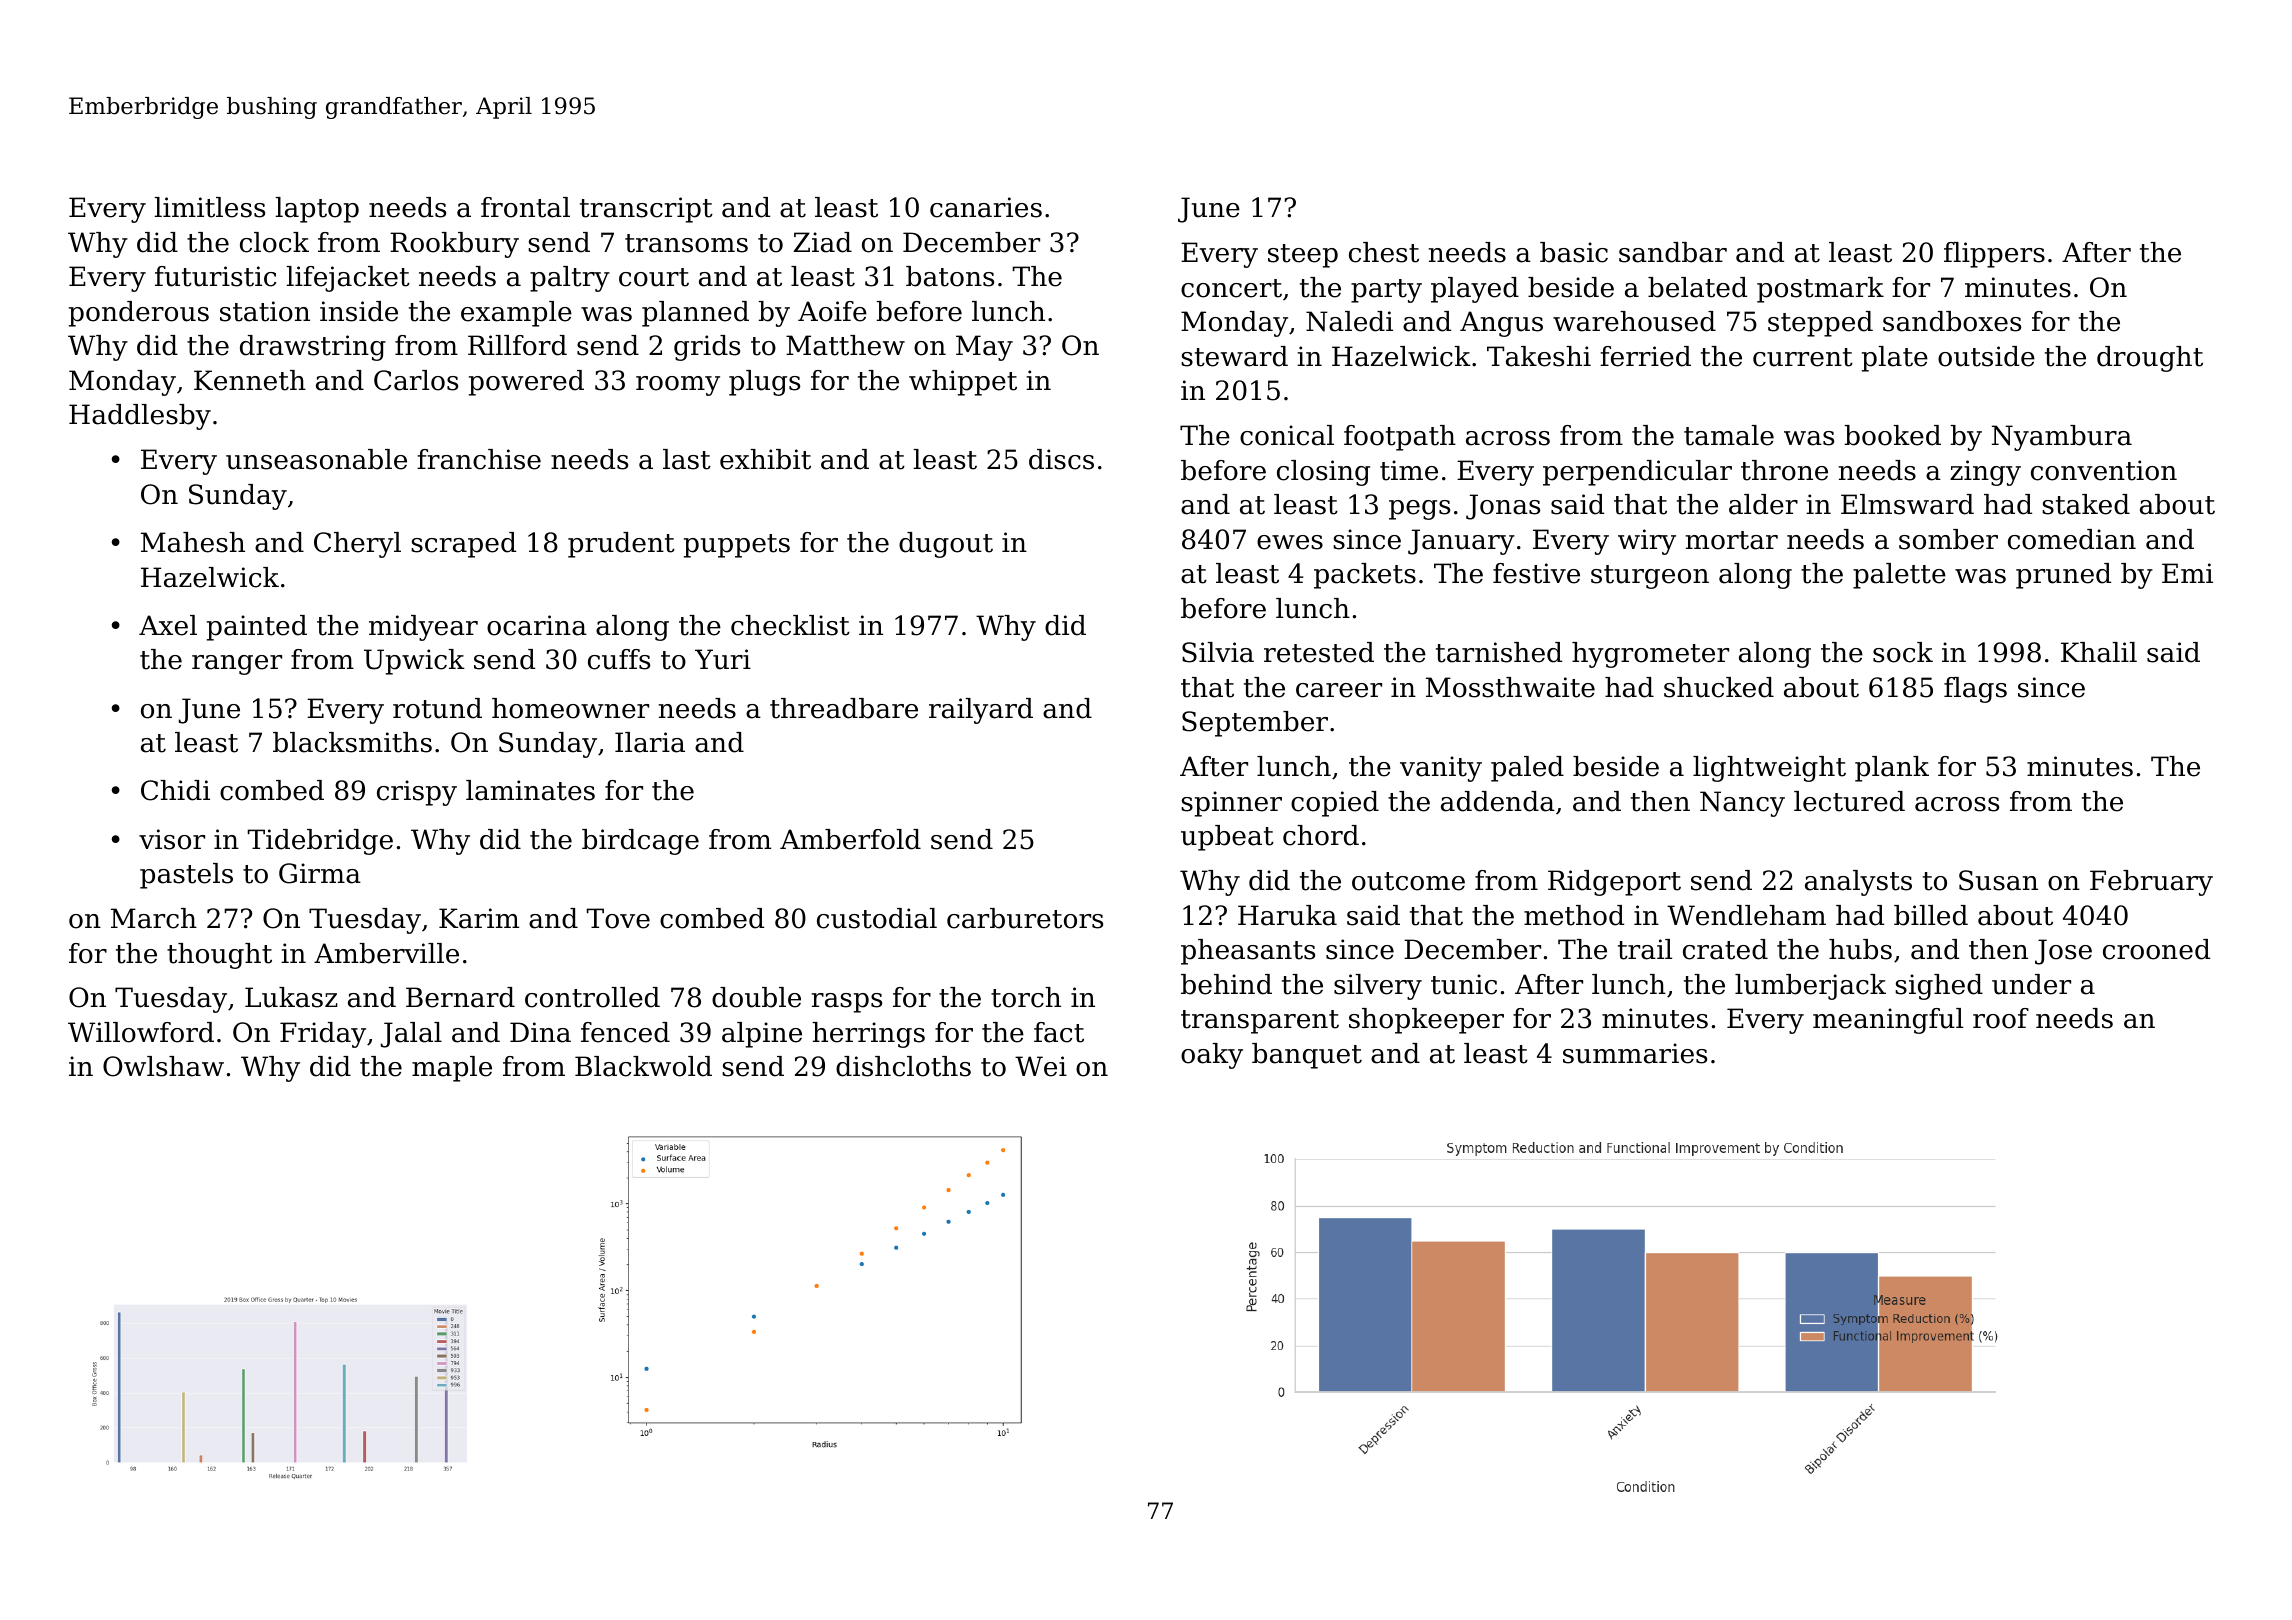 This screenshot has height=1620, width=2292. What do you see at coordinates (463, 545) in the screenshot?
I see `scraped` at bounding box center [463, 545].
